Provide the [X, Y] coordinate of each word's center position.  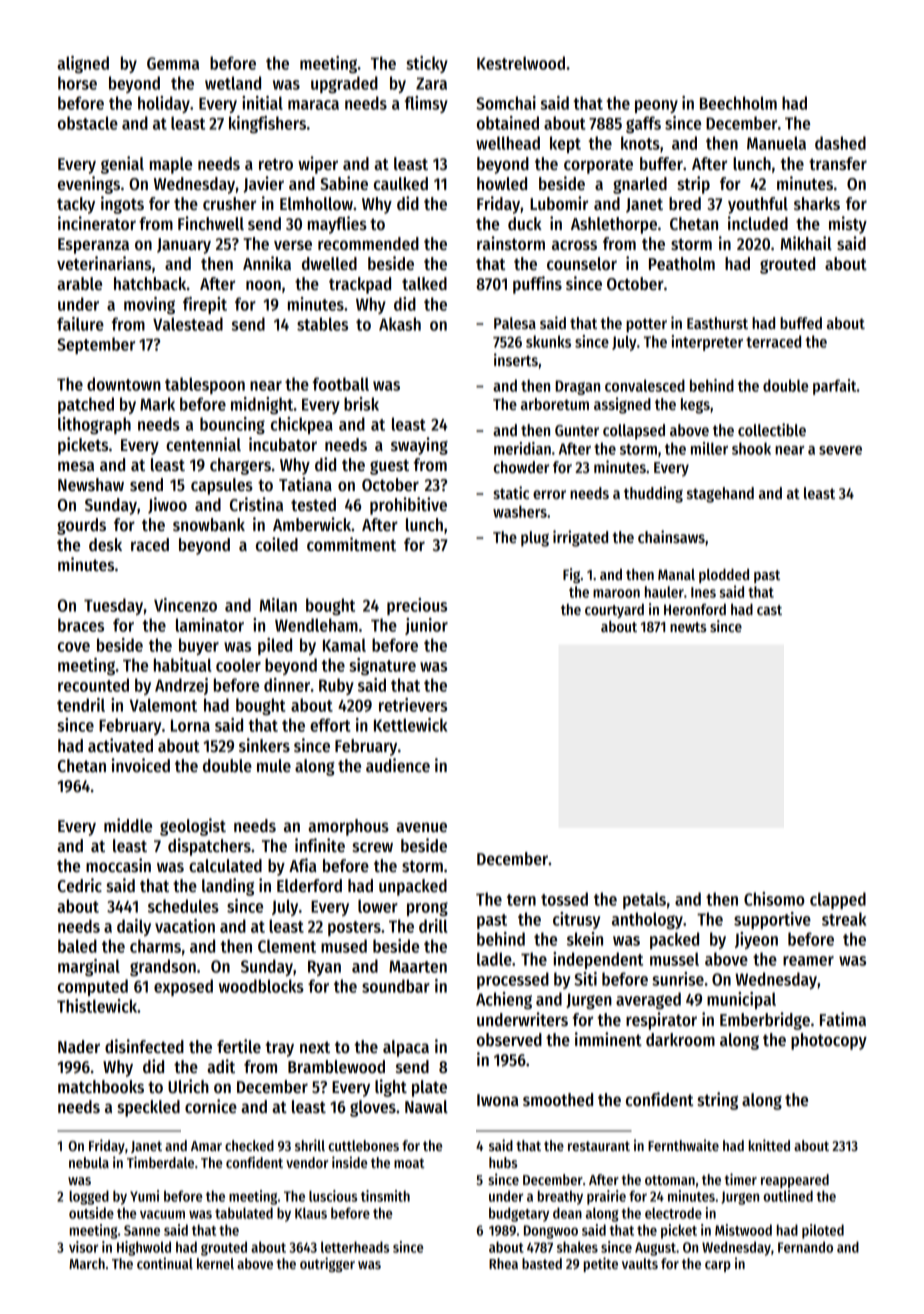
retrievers [413, 705]
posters [354, 928]
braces [81, 625]
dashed [840, 143]
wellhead [508, 143]
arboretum [555, 404]
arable [79, 284]
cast [769, 610]
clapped [838, 900]
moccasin [118, 865]
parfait [835, 387]
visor [83, 1247]
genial [122, 165]
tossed [564, 899]
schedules [183, 906]
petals [644, 900]
